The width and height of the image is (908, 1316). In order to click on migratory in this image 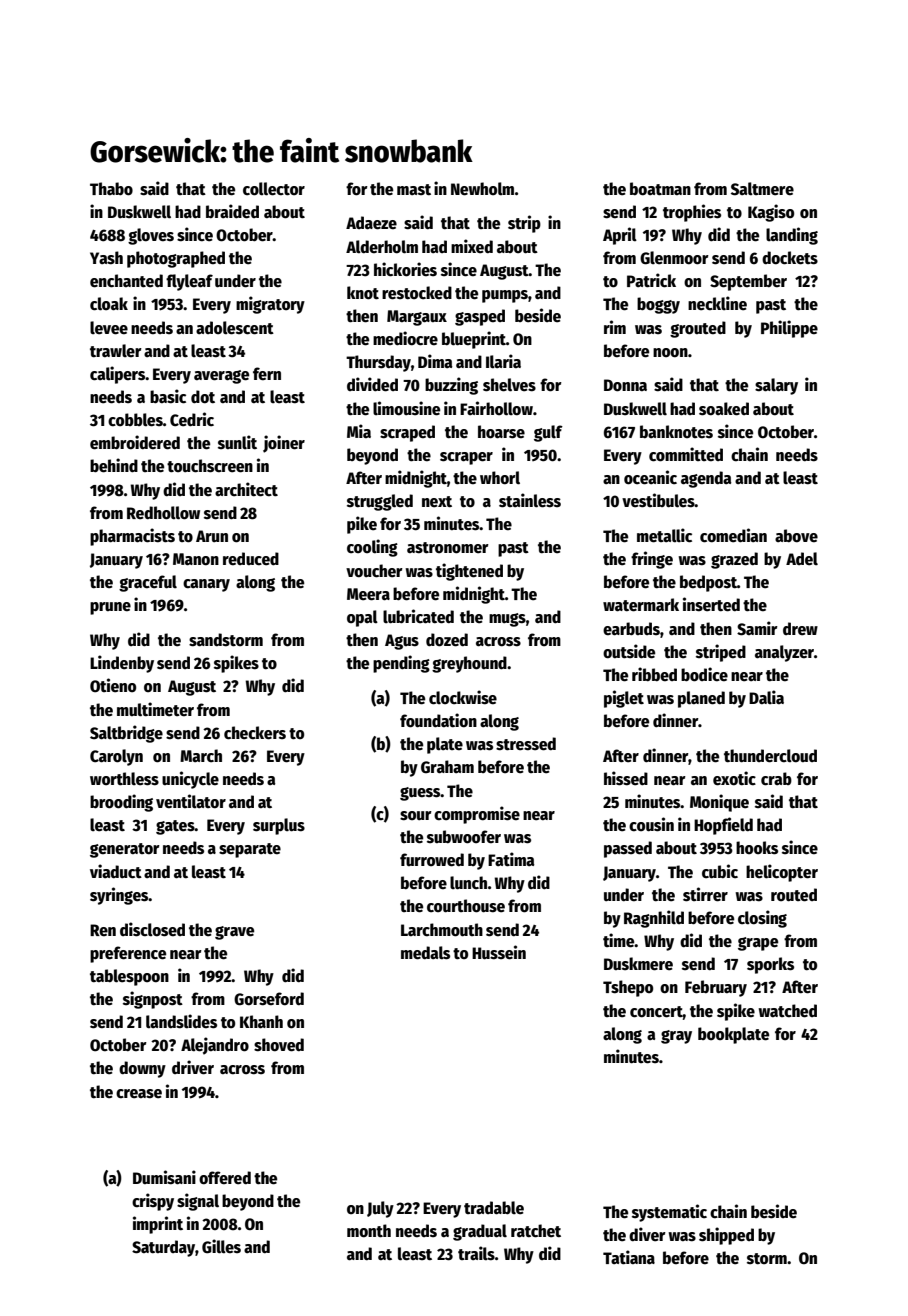, I will do `click(270, 305)`.
